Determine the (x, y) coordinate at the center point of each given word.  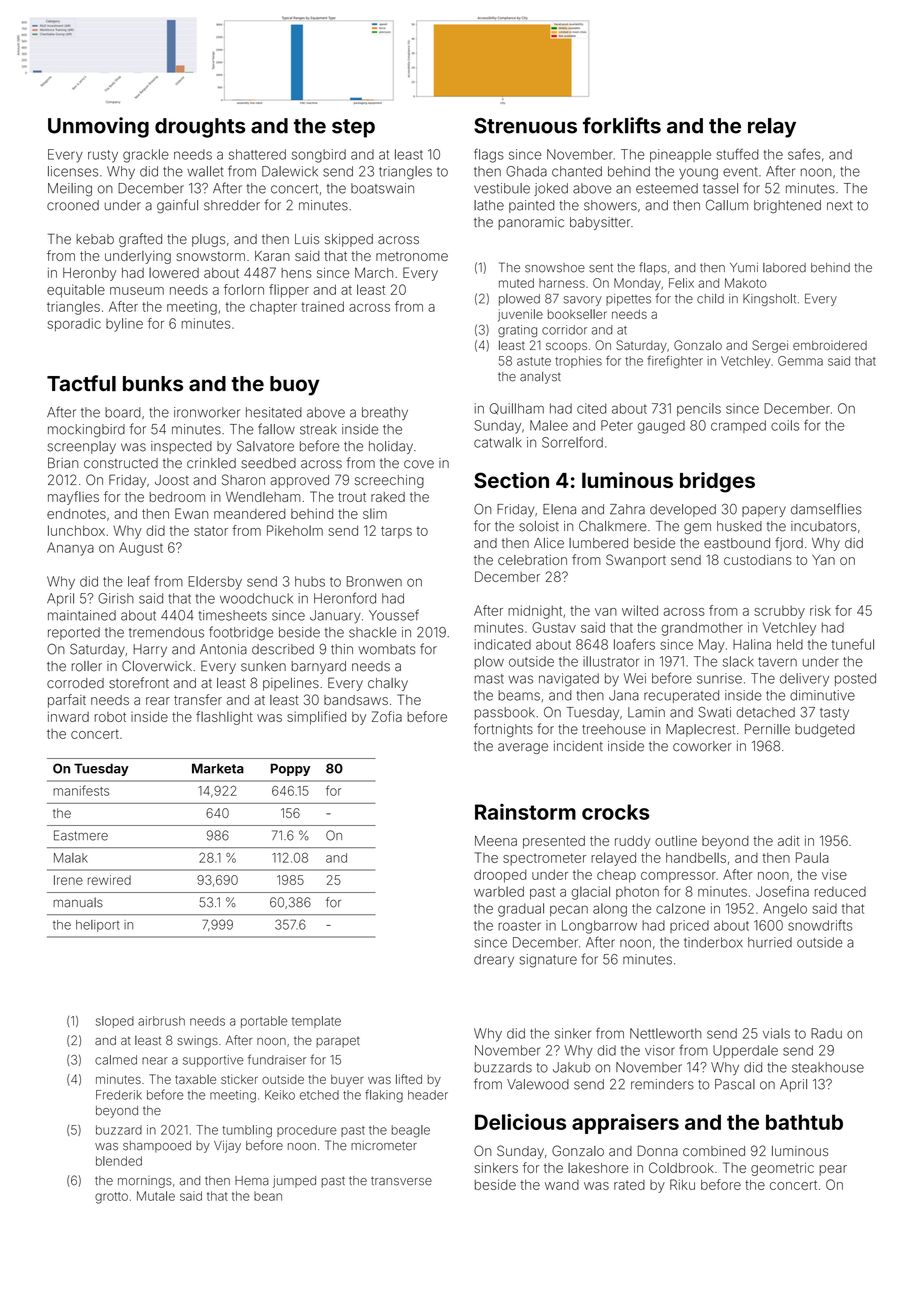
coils (785, 425)
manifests (81, 790)
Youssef (394, 615)
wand (562, 1185)
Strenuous (525, 126)
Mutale (156, 1196)
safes (804, 154)
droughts (200, 128)
